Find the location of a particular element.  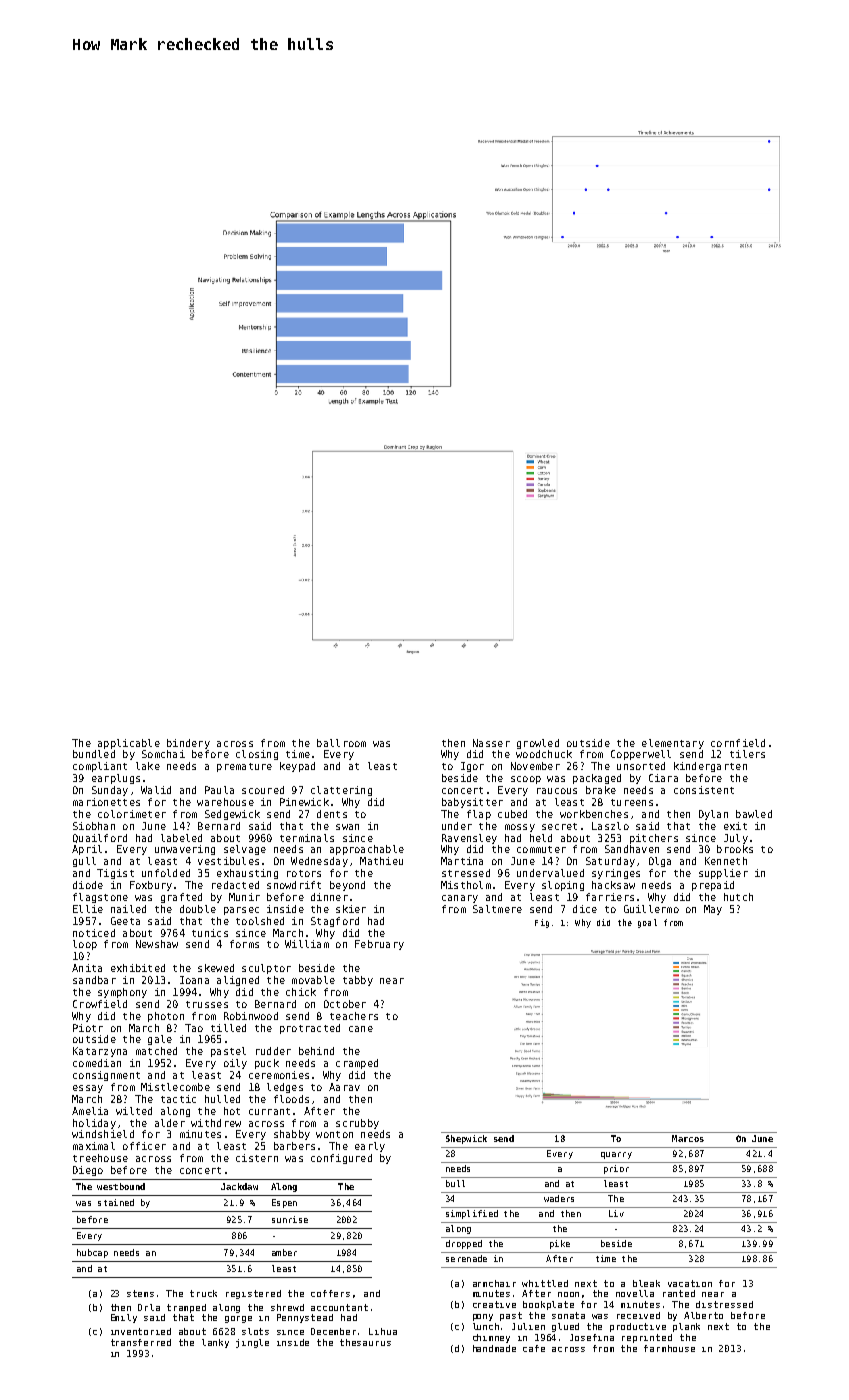

registered is located at coordinates (253, 1294).
